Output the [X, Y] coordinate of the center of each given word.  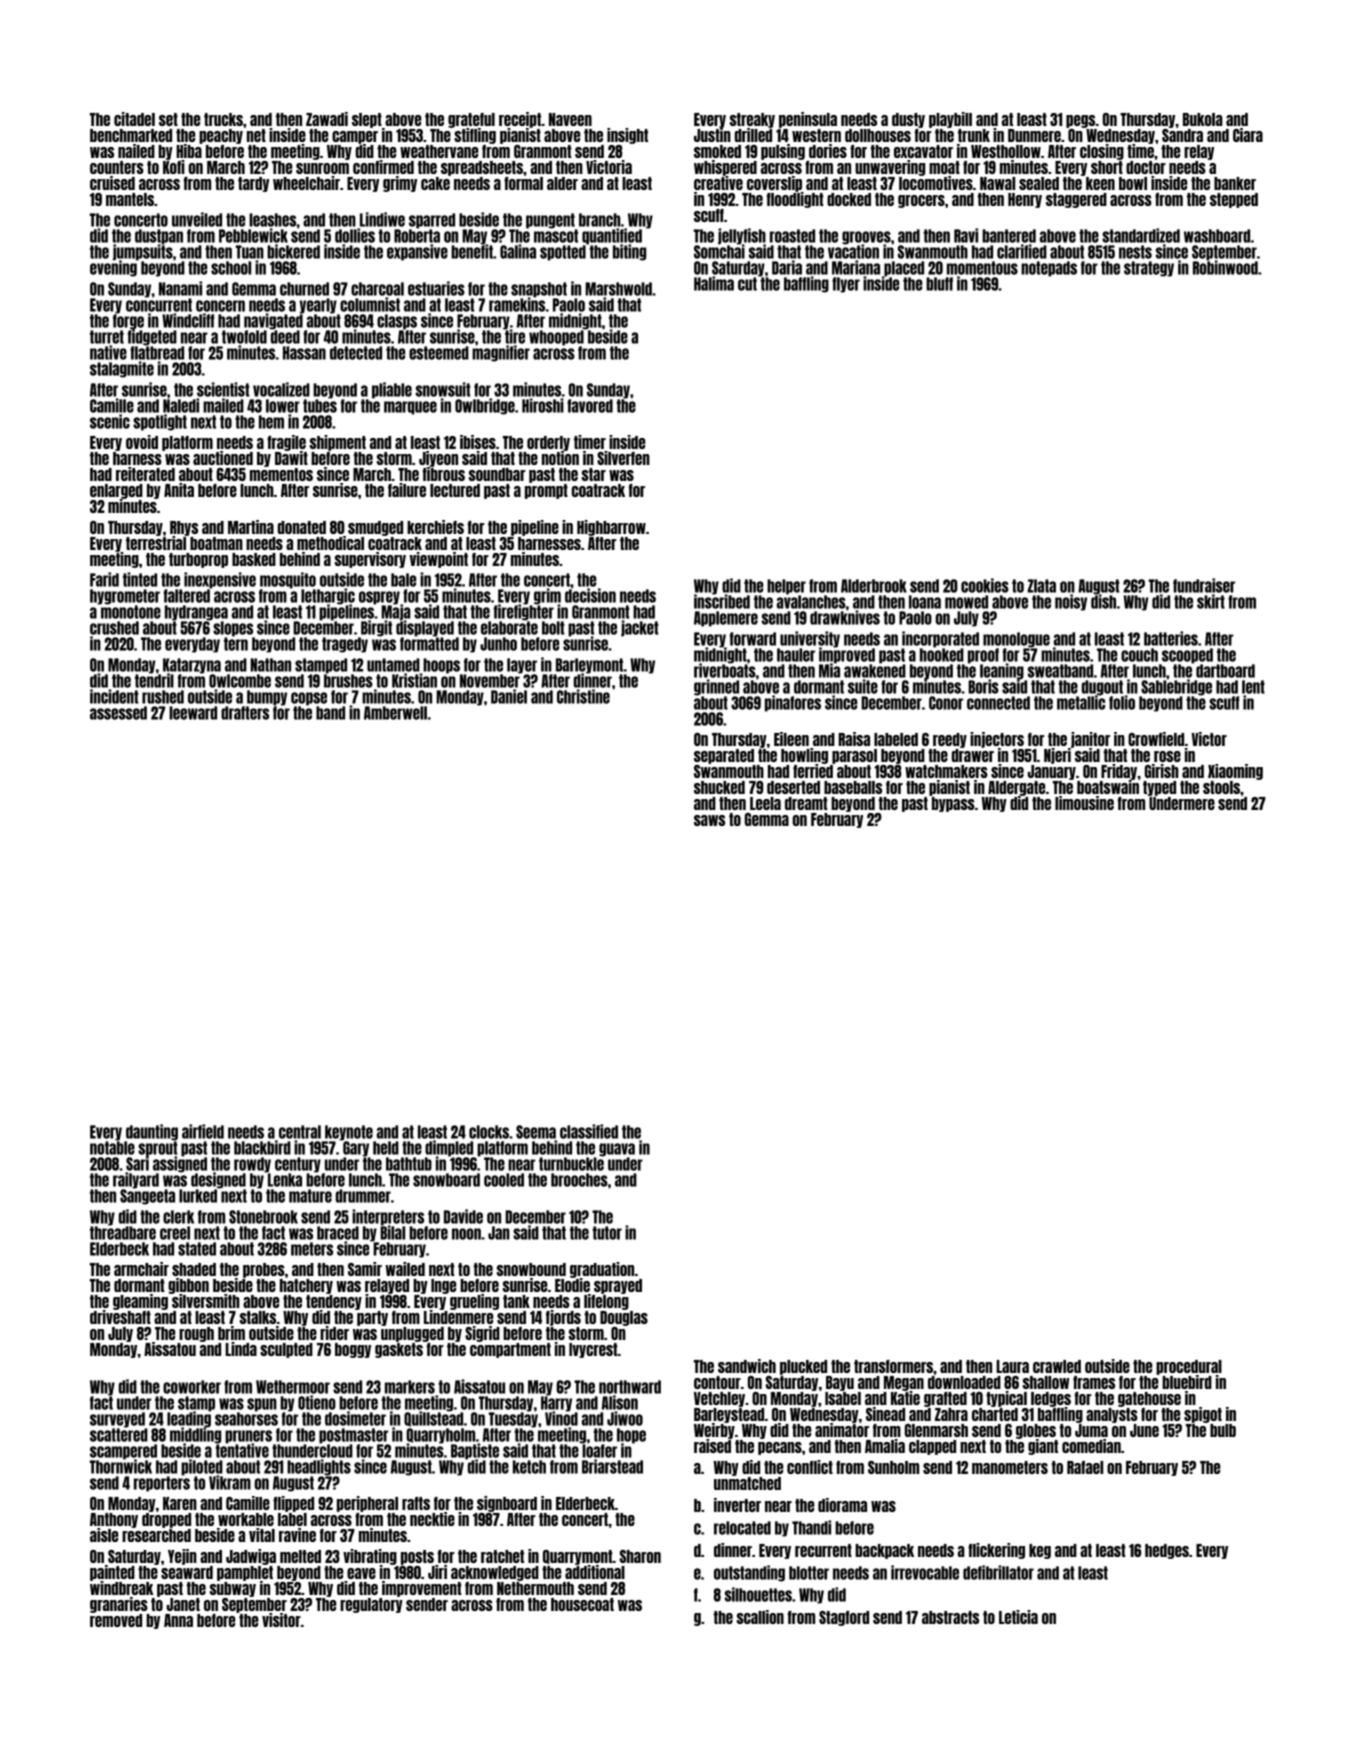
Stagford [844, 1618]
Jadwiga [251, 1557]
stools [1221, 787]
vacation [853, 252]
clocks [489, 1132]
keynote [349, 1133]
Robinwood [1225, 268]
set [168, 119]
